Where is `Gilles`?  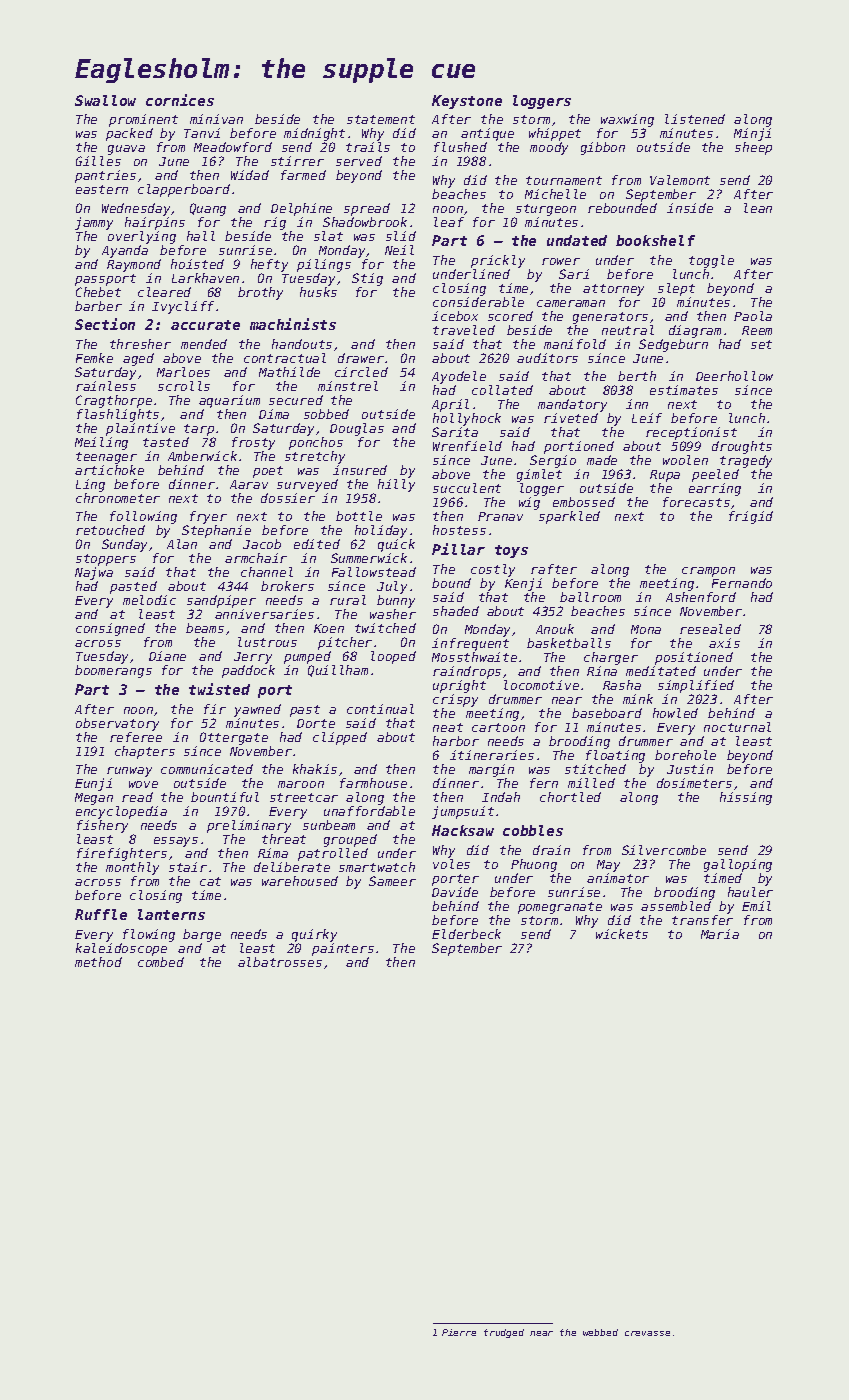 Gilles is located at coordinates (98, 161).
